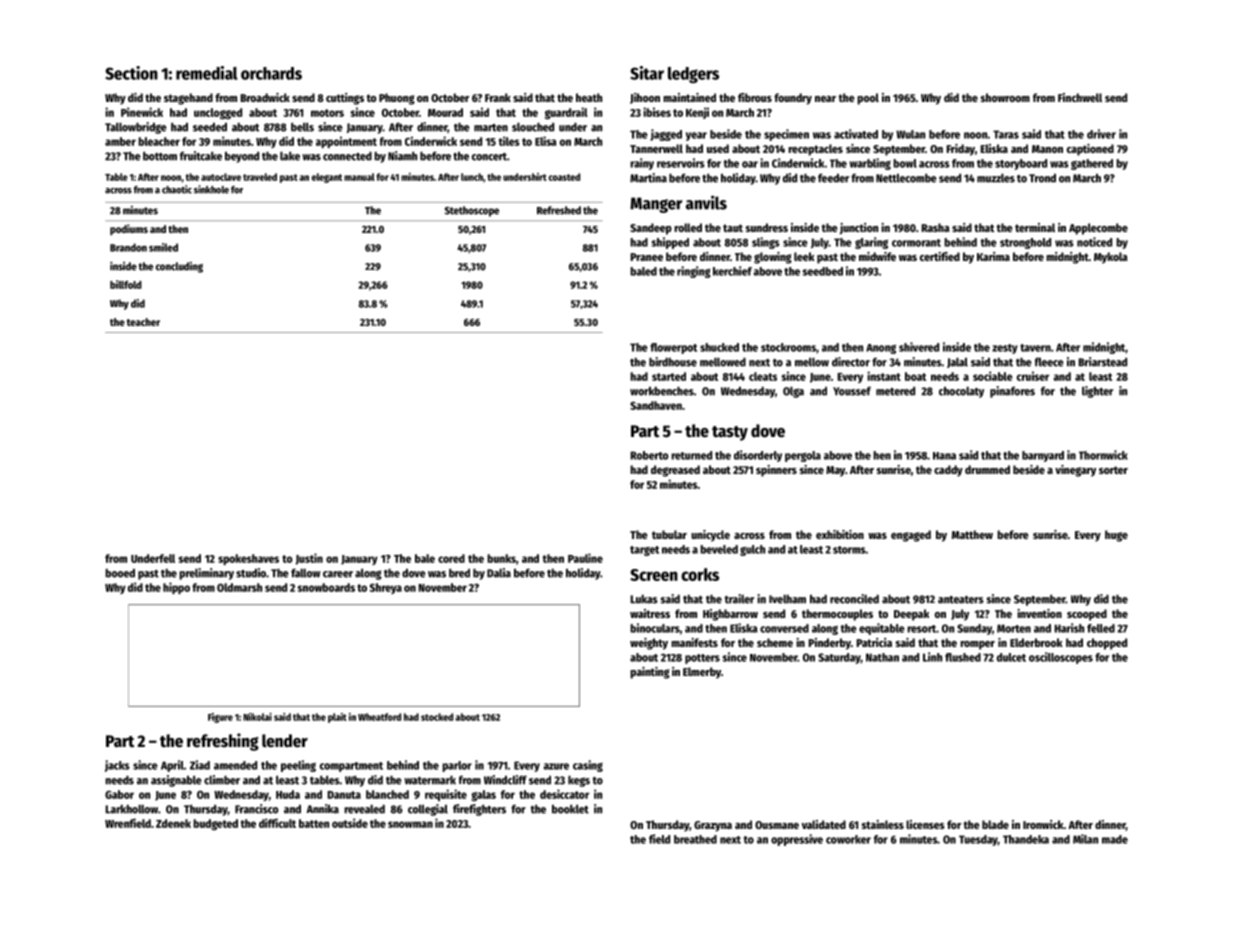 Image resolution: width=1233 pixels, height=952 pixels. Describe the element at coordinates (702, 673) in the image. I see `Elmerby` at that location.
